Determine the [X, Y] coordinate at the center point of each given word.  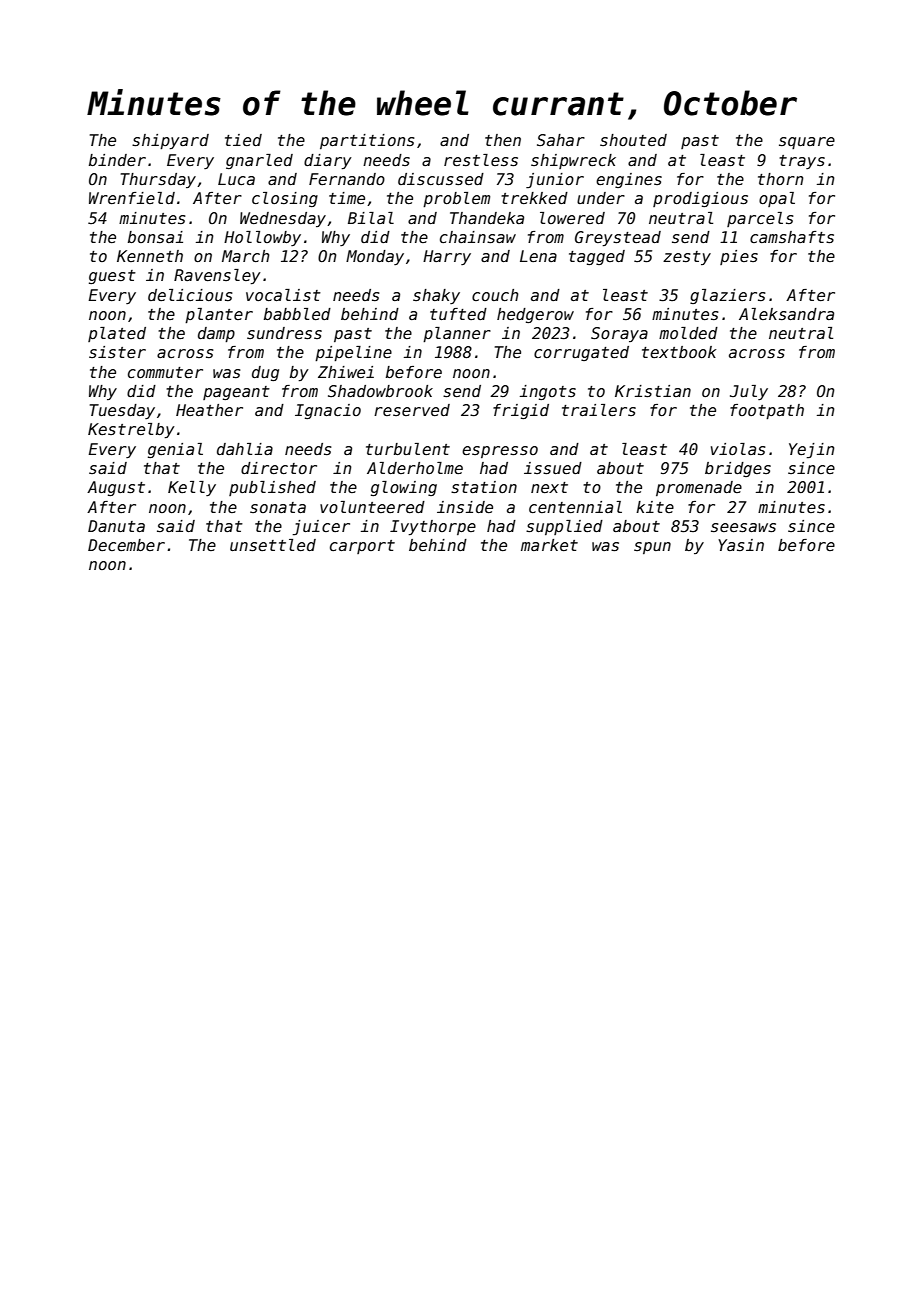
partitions [367, 141]
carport [362, 547]
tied [243, 140]
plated [117, 334]
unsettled [273, 545]
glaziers [728, 296]
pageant [236, 393]
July [749, 392]
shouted [633, 140]
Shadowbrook [380, 391]
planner [457, 334]
